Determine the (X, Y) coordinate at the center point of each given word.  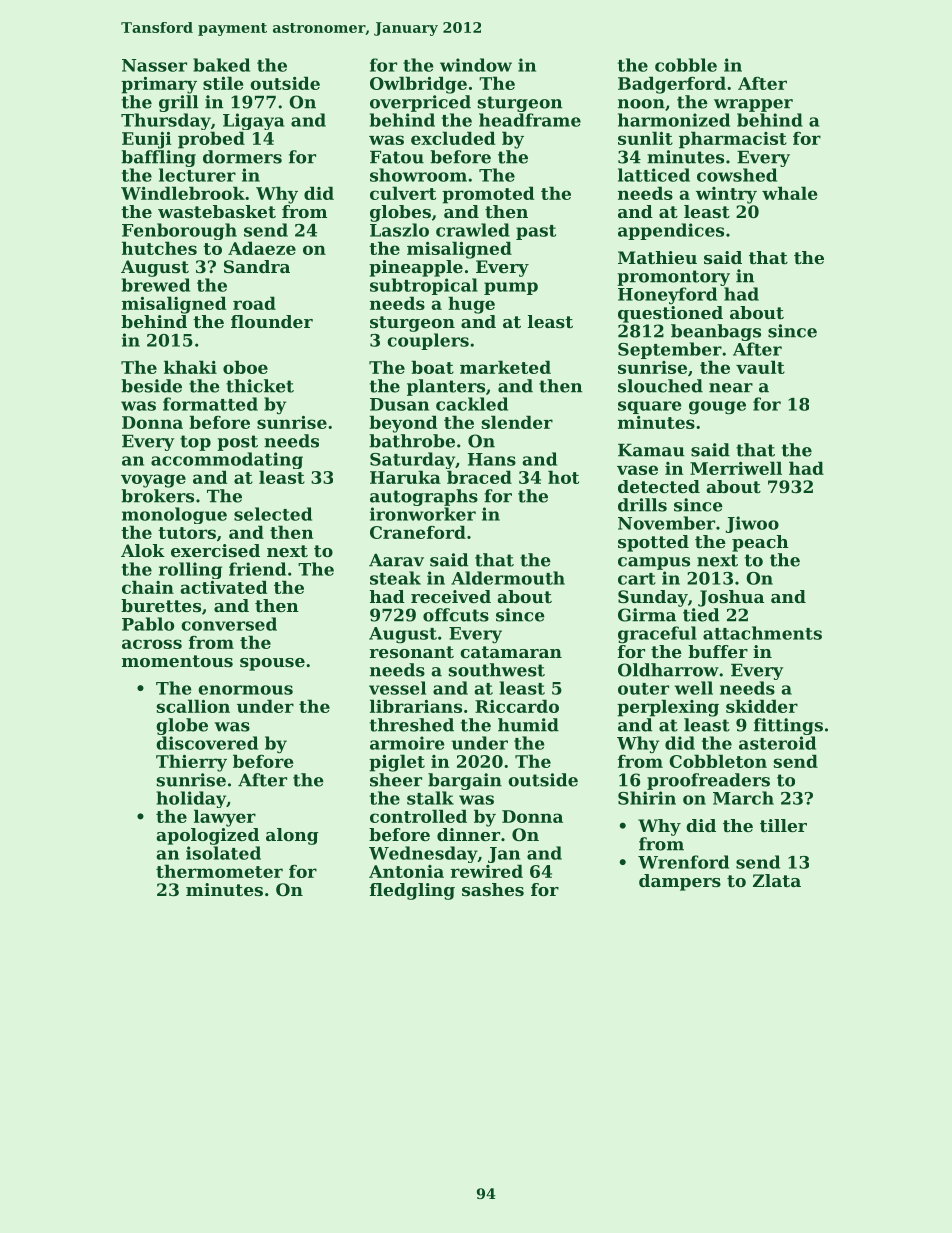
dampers (680, 882)
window (476, 65)
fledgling (412, 891)
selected (273, 514)
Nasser (154, 65)
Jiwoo (752, 524)
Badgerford (672, 85)
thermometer (219, 871)
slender (517, 422)
